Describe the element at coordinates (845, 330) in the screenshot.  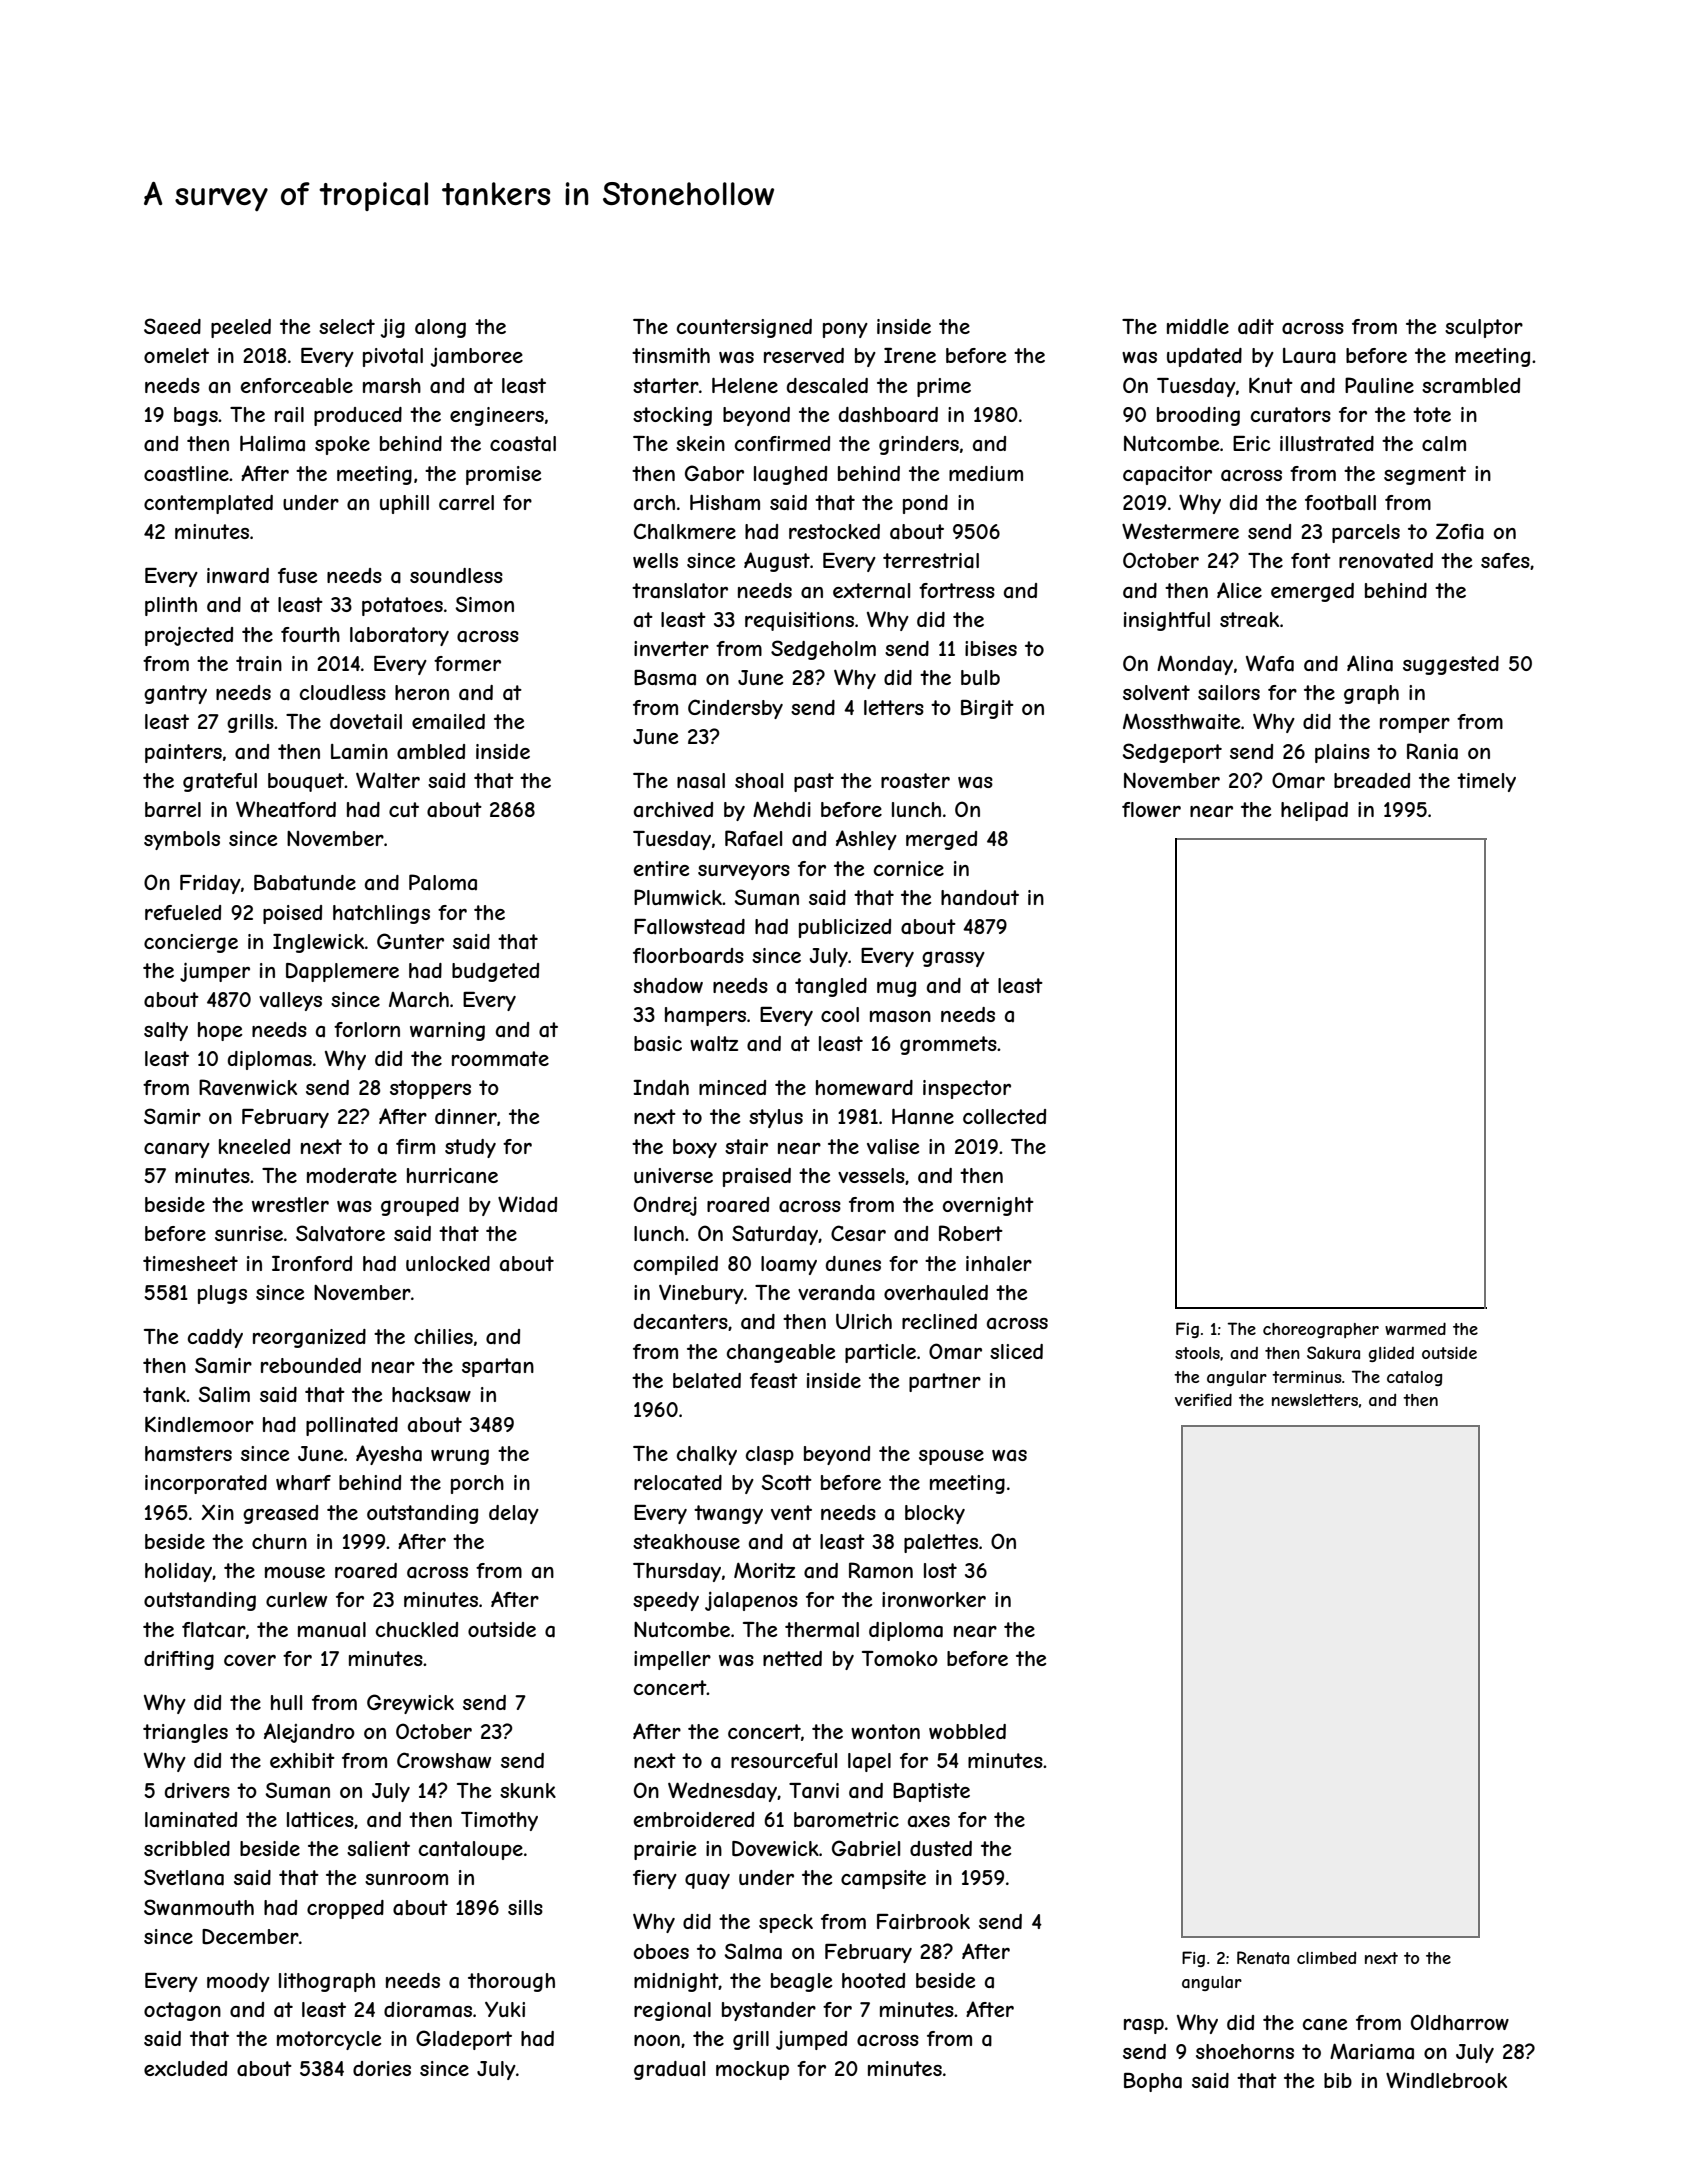
I see `pony` at that location.
